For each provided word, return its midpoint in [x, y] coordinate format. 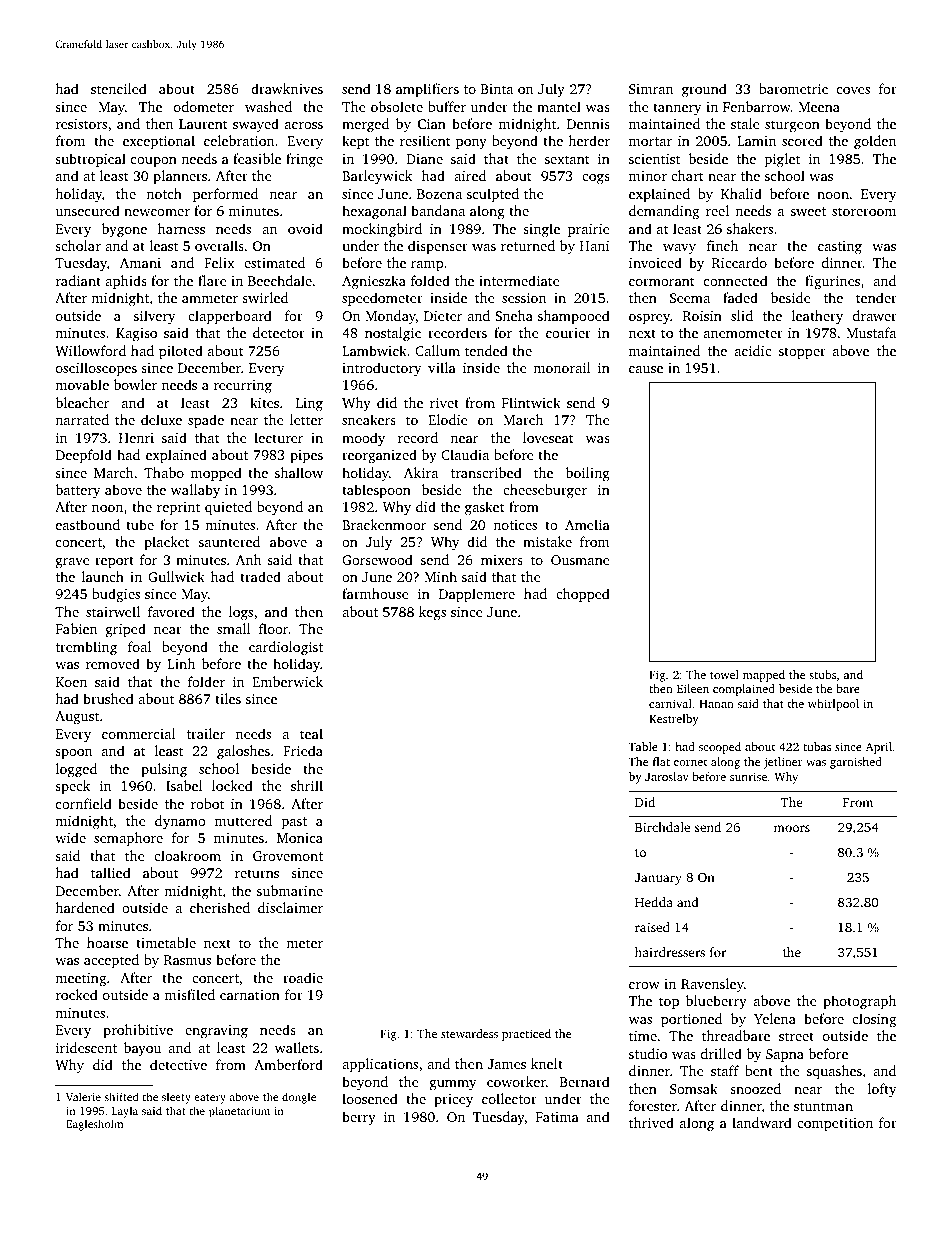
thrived [651, 1122]
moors [792, 828]
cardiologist [286, 648]
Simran [651, 89]
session [524, 298]
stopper [802, 353]
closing [874, 1020]
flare [212, 280]
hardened [85, 907]
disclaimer [290, 907]
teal [311, 733]
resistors [81, 124]
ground [704, 90]
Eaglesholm [94, 1125]
